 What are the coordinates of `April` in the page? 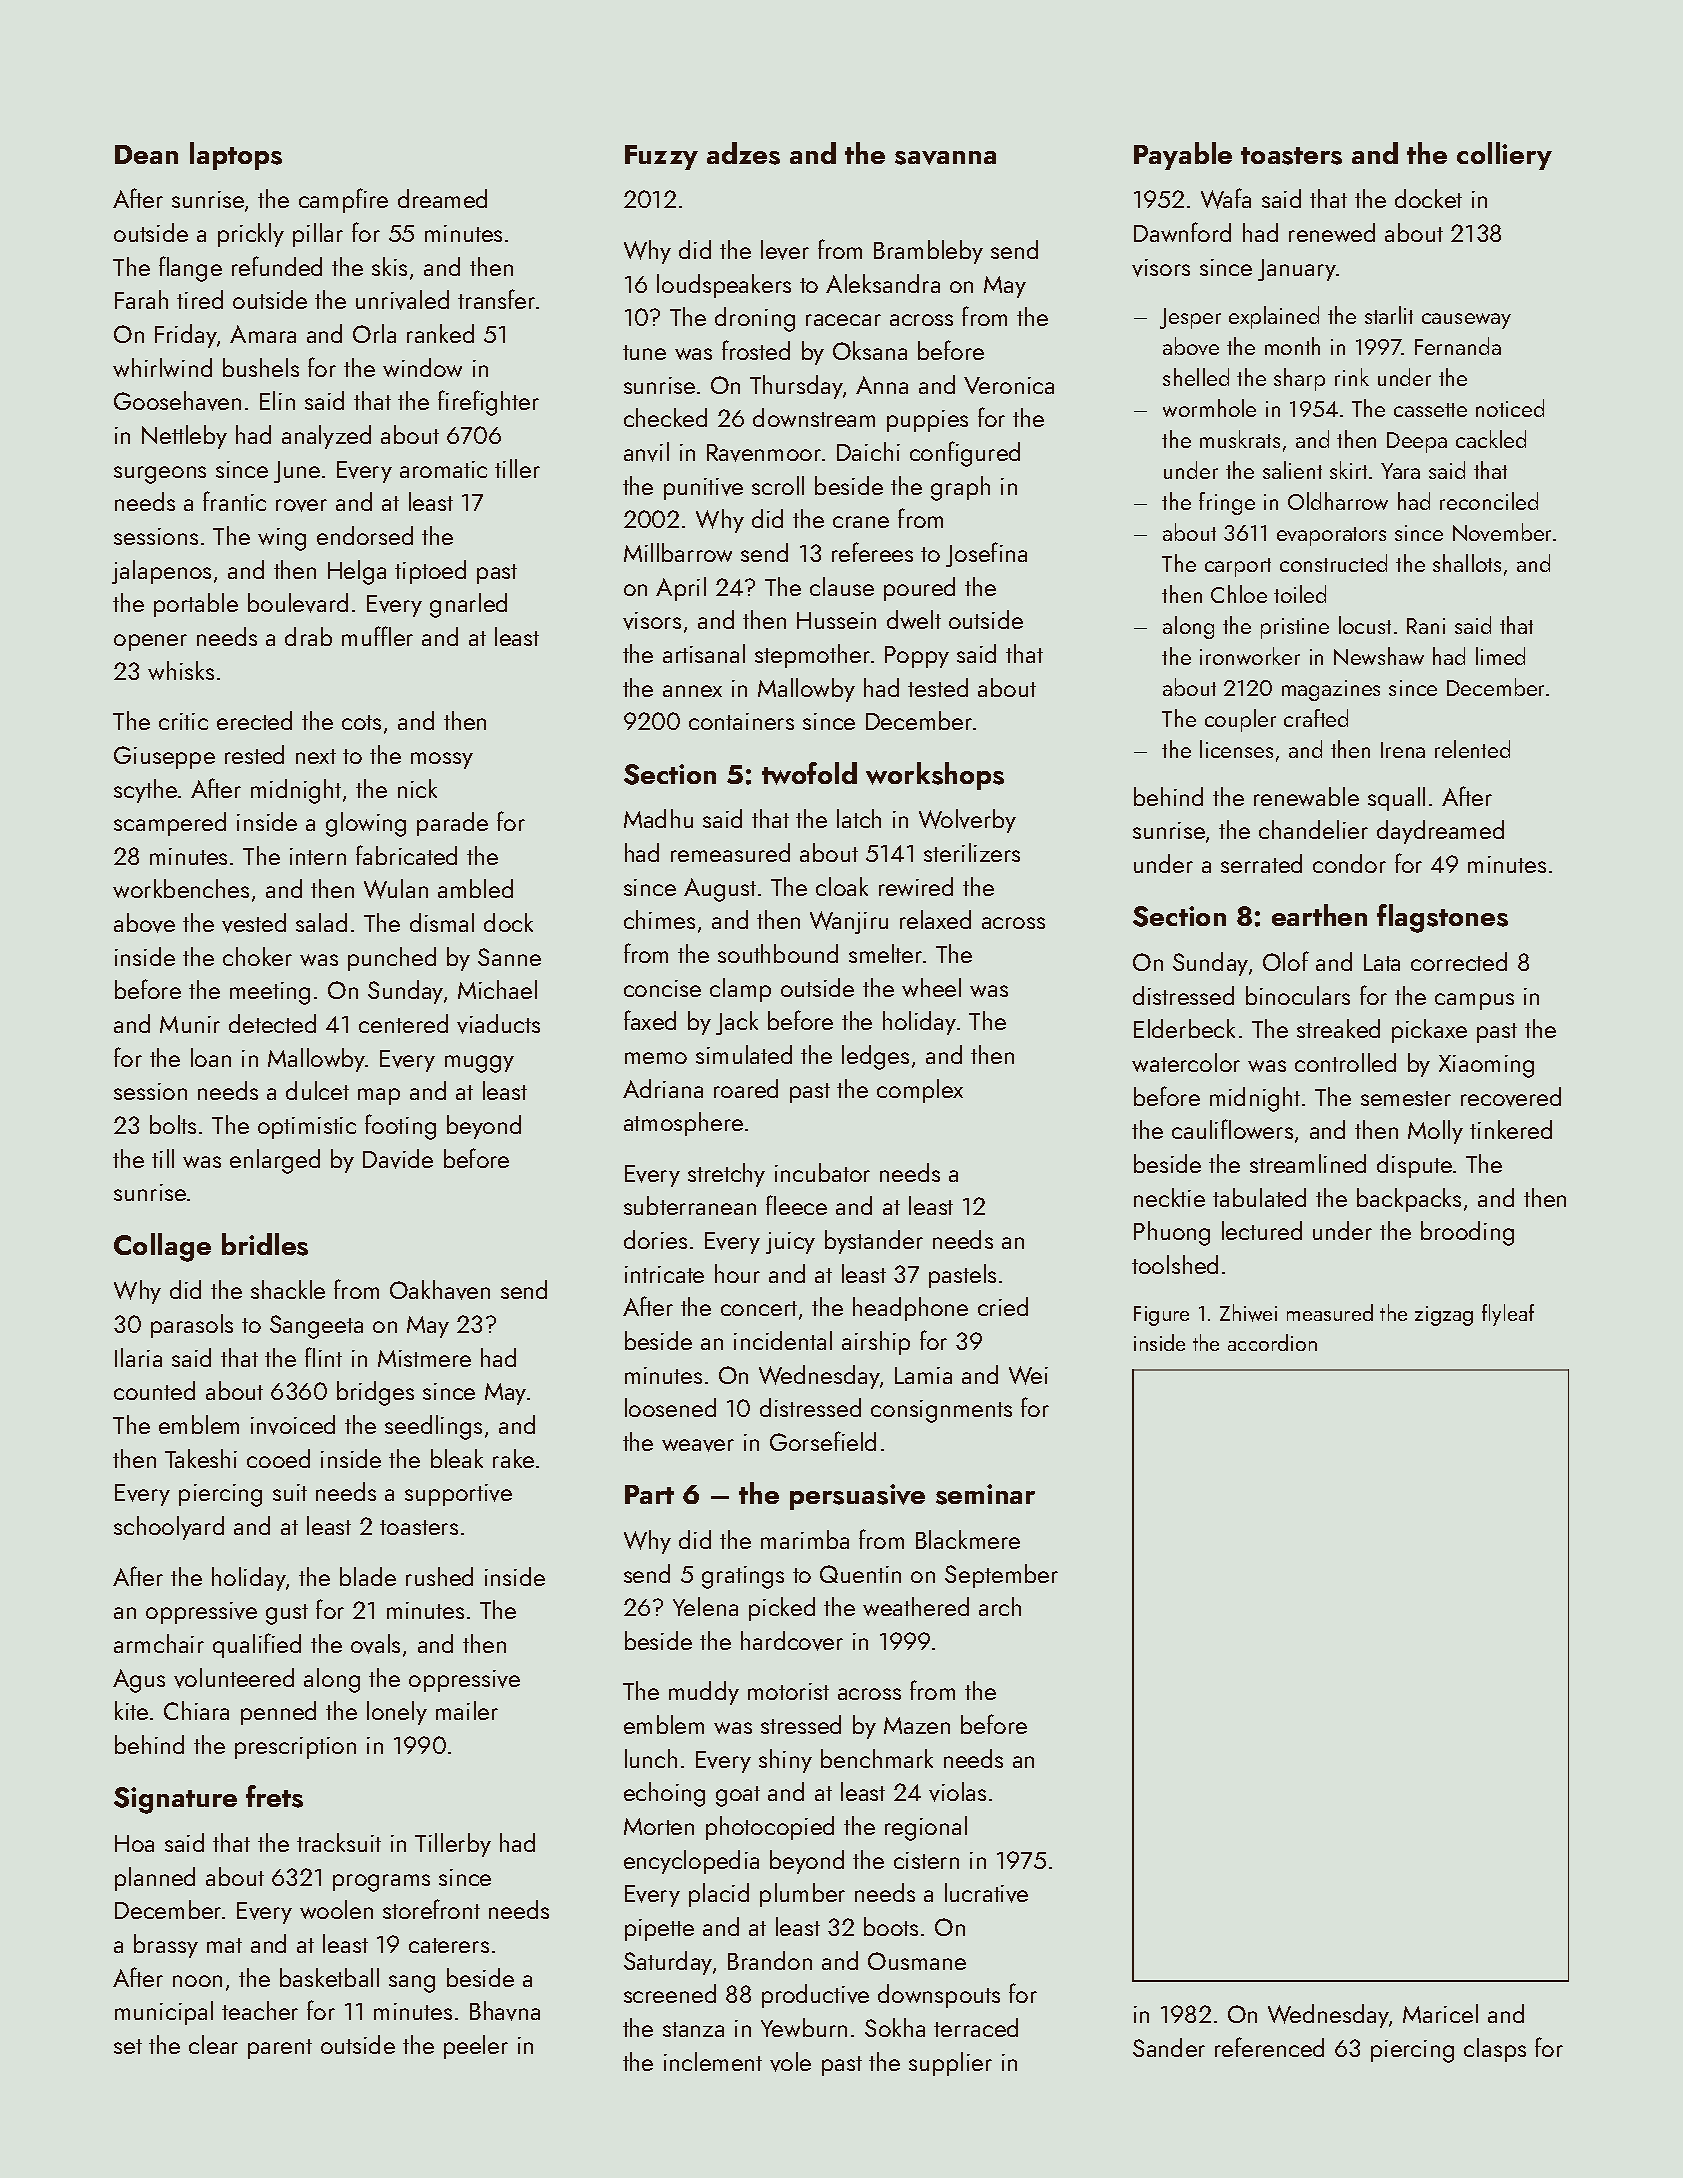 It's located at (681, 589).
